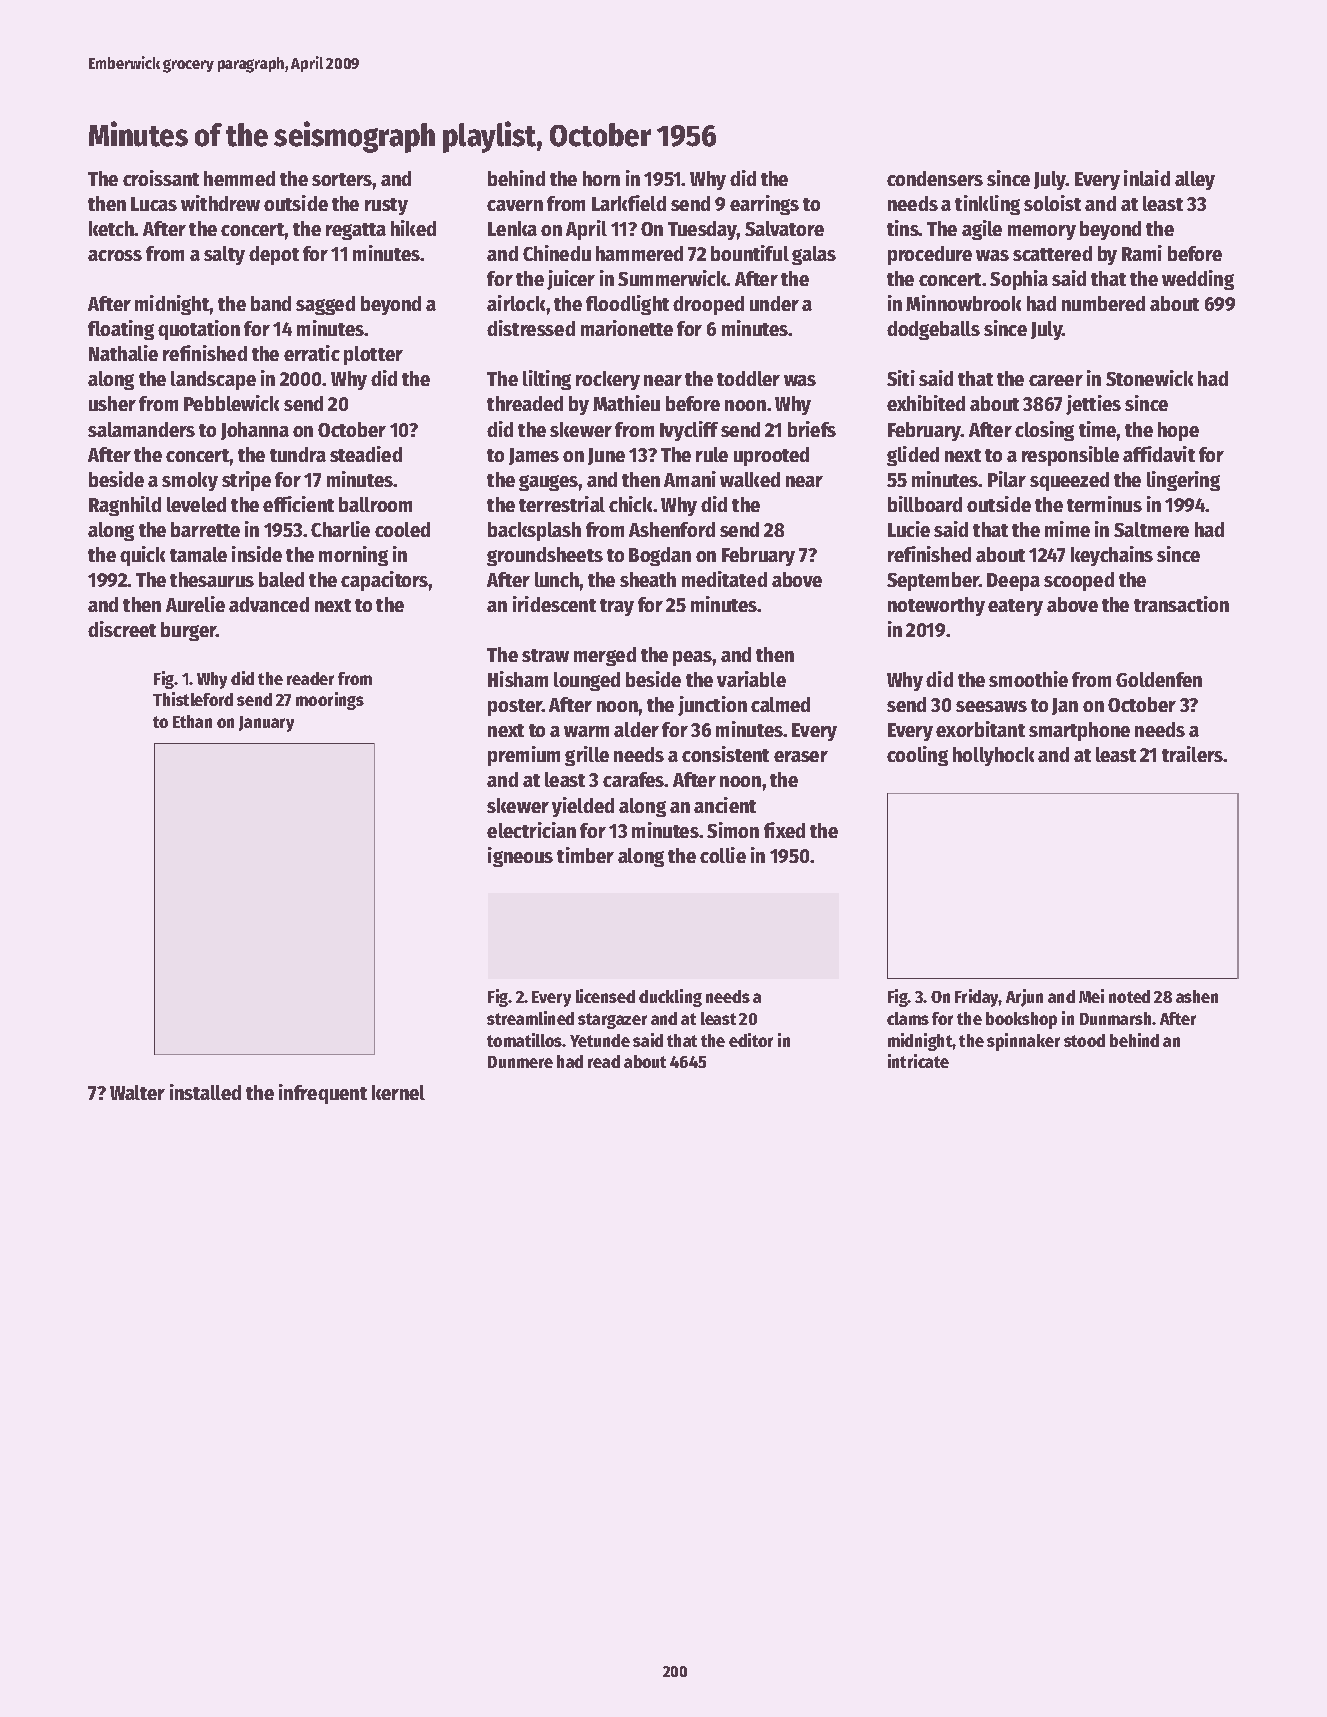 The image size is (1327, 1717). What do you see at coordinates (398, 1092) in the screenshot?
I see `kernel` at bounding box center [398, 1092].
